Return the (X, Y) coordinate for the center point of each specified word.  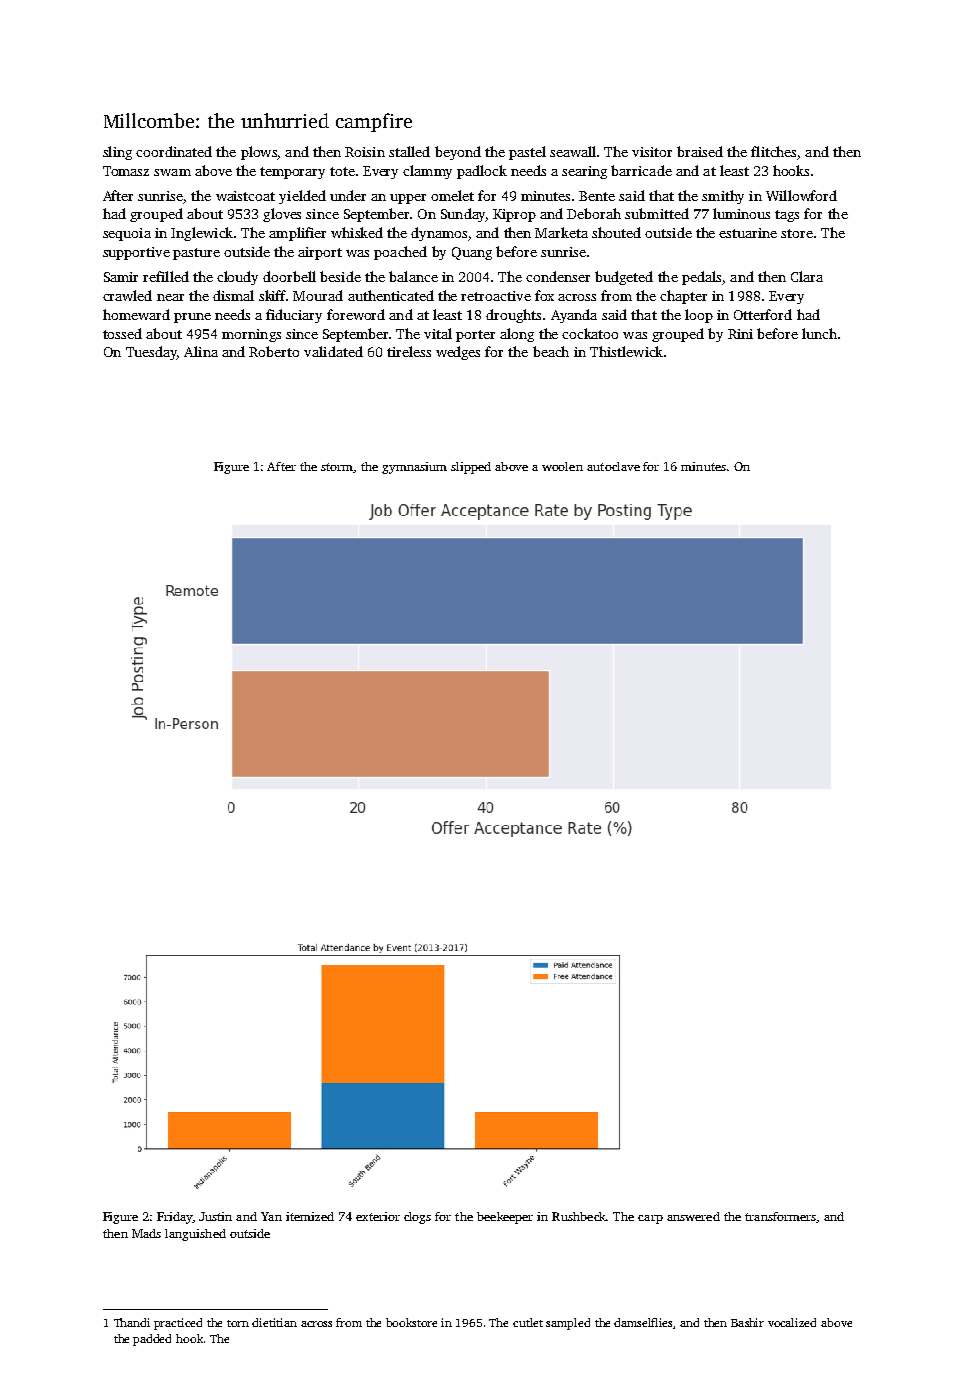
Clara (807, 276)
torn (238, 1323)
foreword (356, 314)
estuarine (748, 233)
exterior (378, 1216)
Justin (215, 1216)
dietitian (274, 1322)
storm (337, 468)
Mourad (318, 295)
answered (693, 1216)
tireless (409, 351)
